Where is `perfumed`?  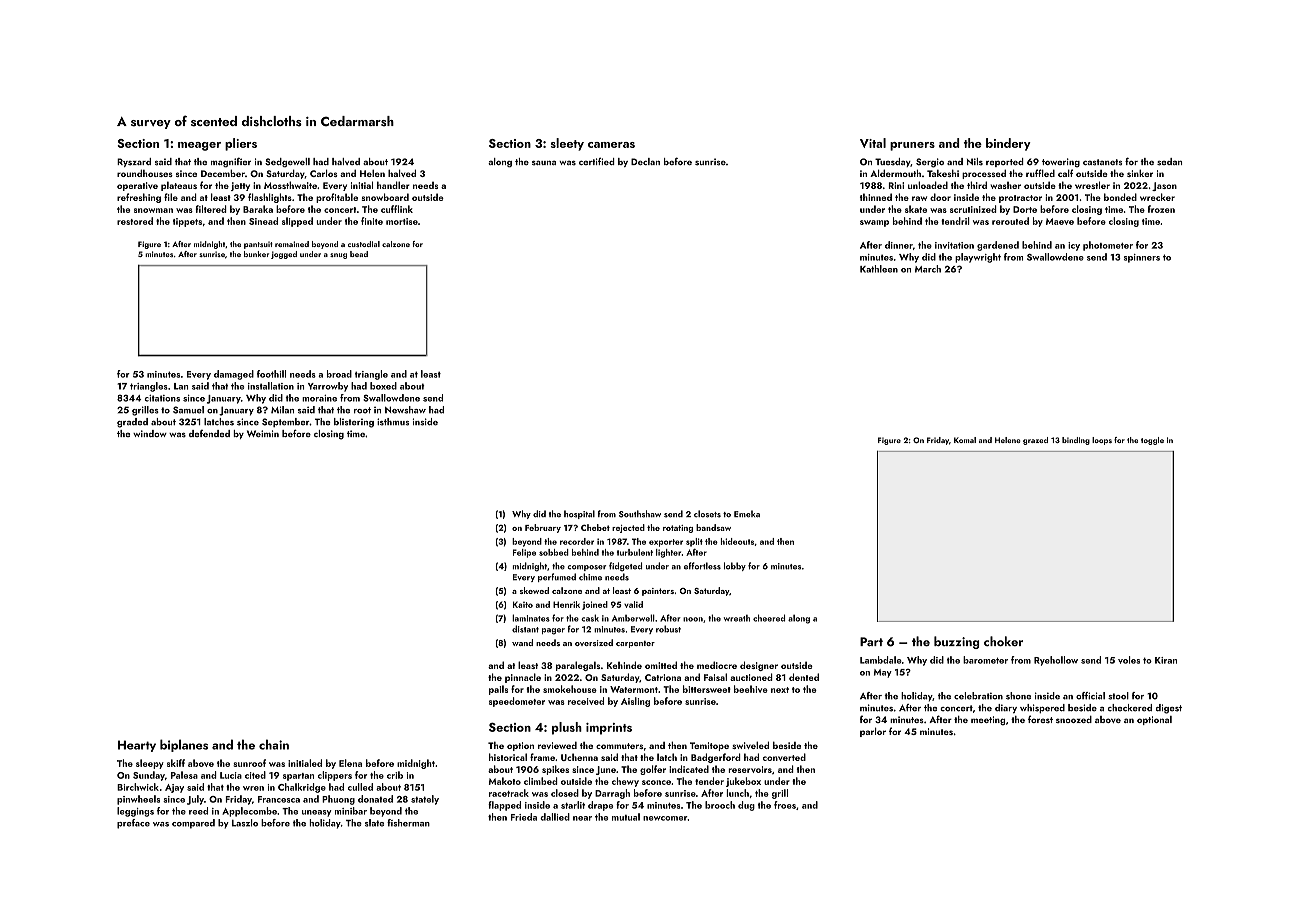
perfumed is located at coordinates (557, 577).
